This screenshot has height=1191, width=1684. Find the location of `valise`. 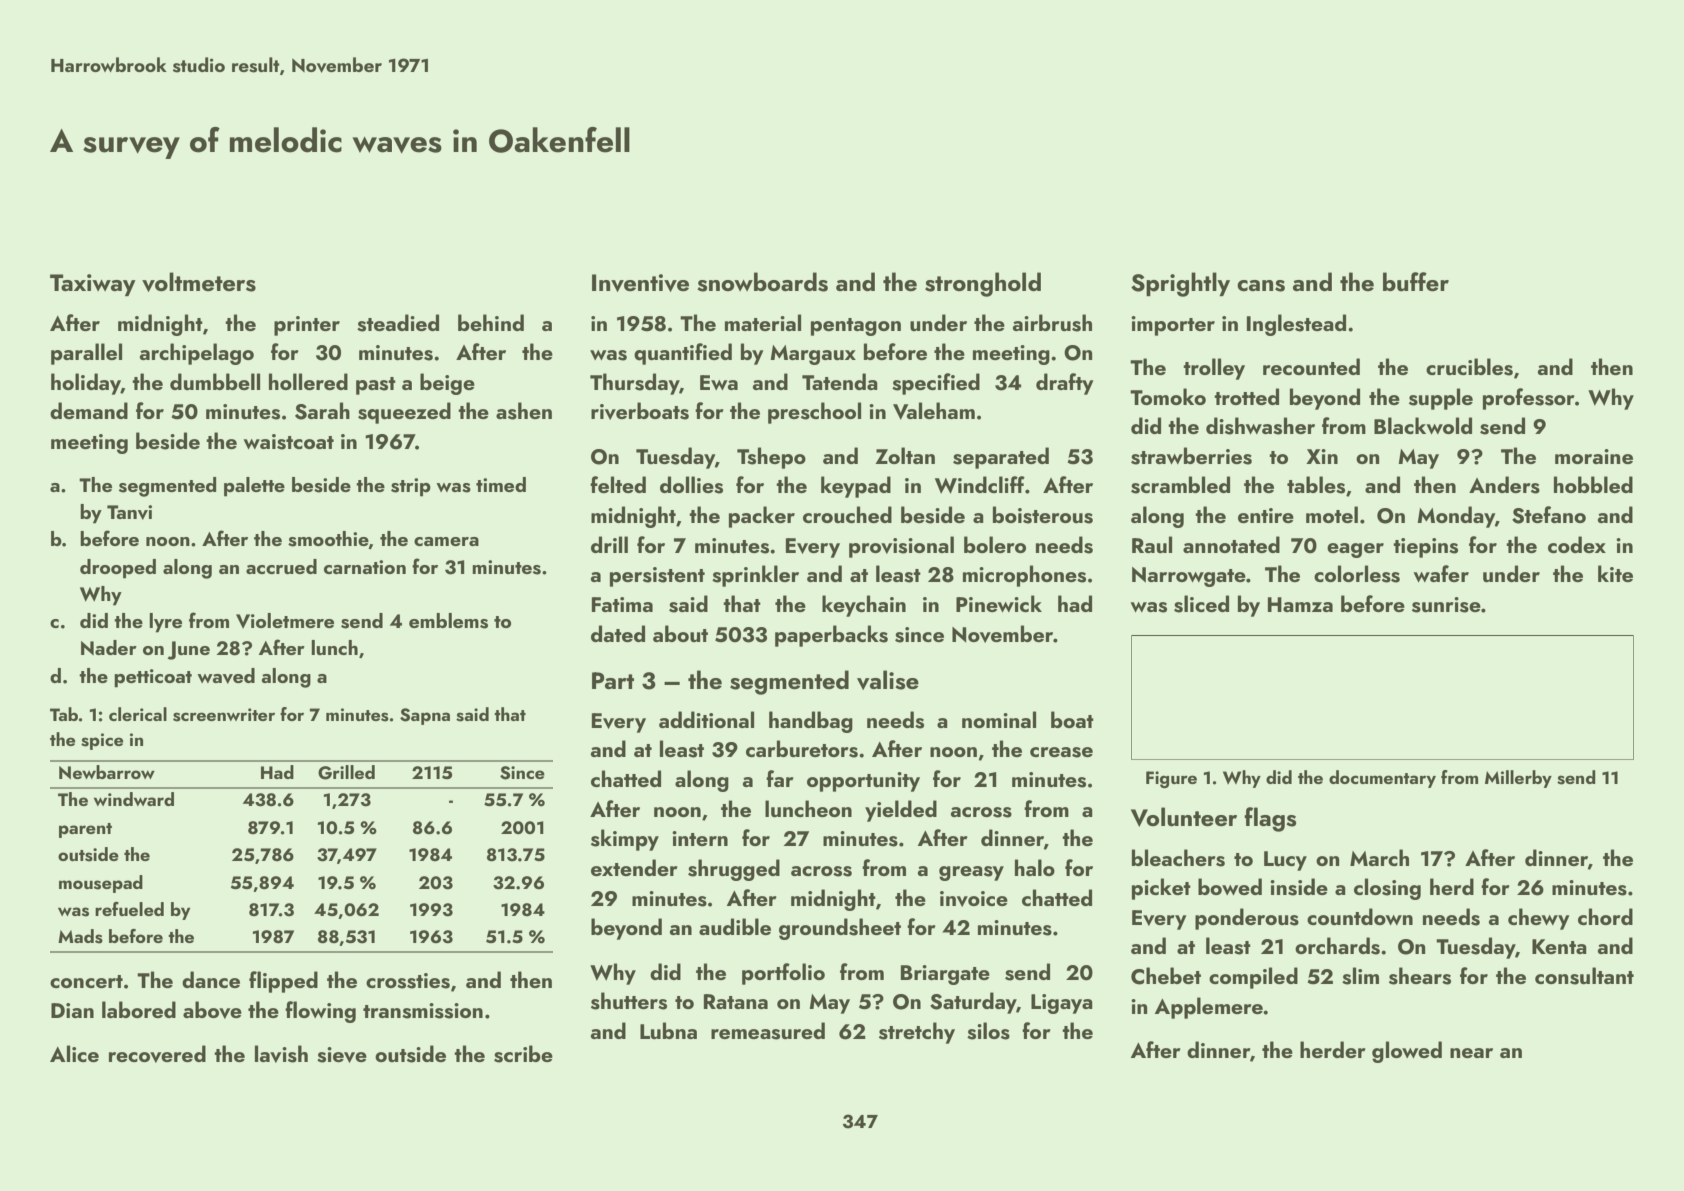

valise is located at coordinates (888, 680).
